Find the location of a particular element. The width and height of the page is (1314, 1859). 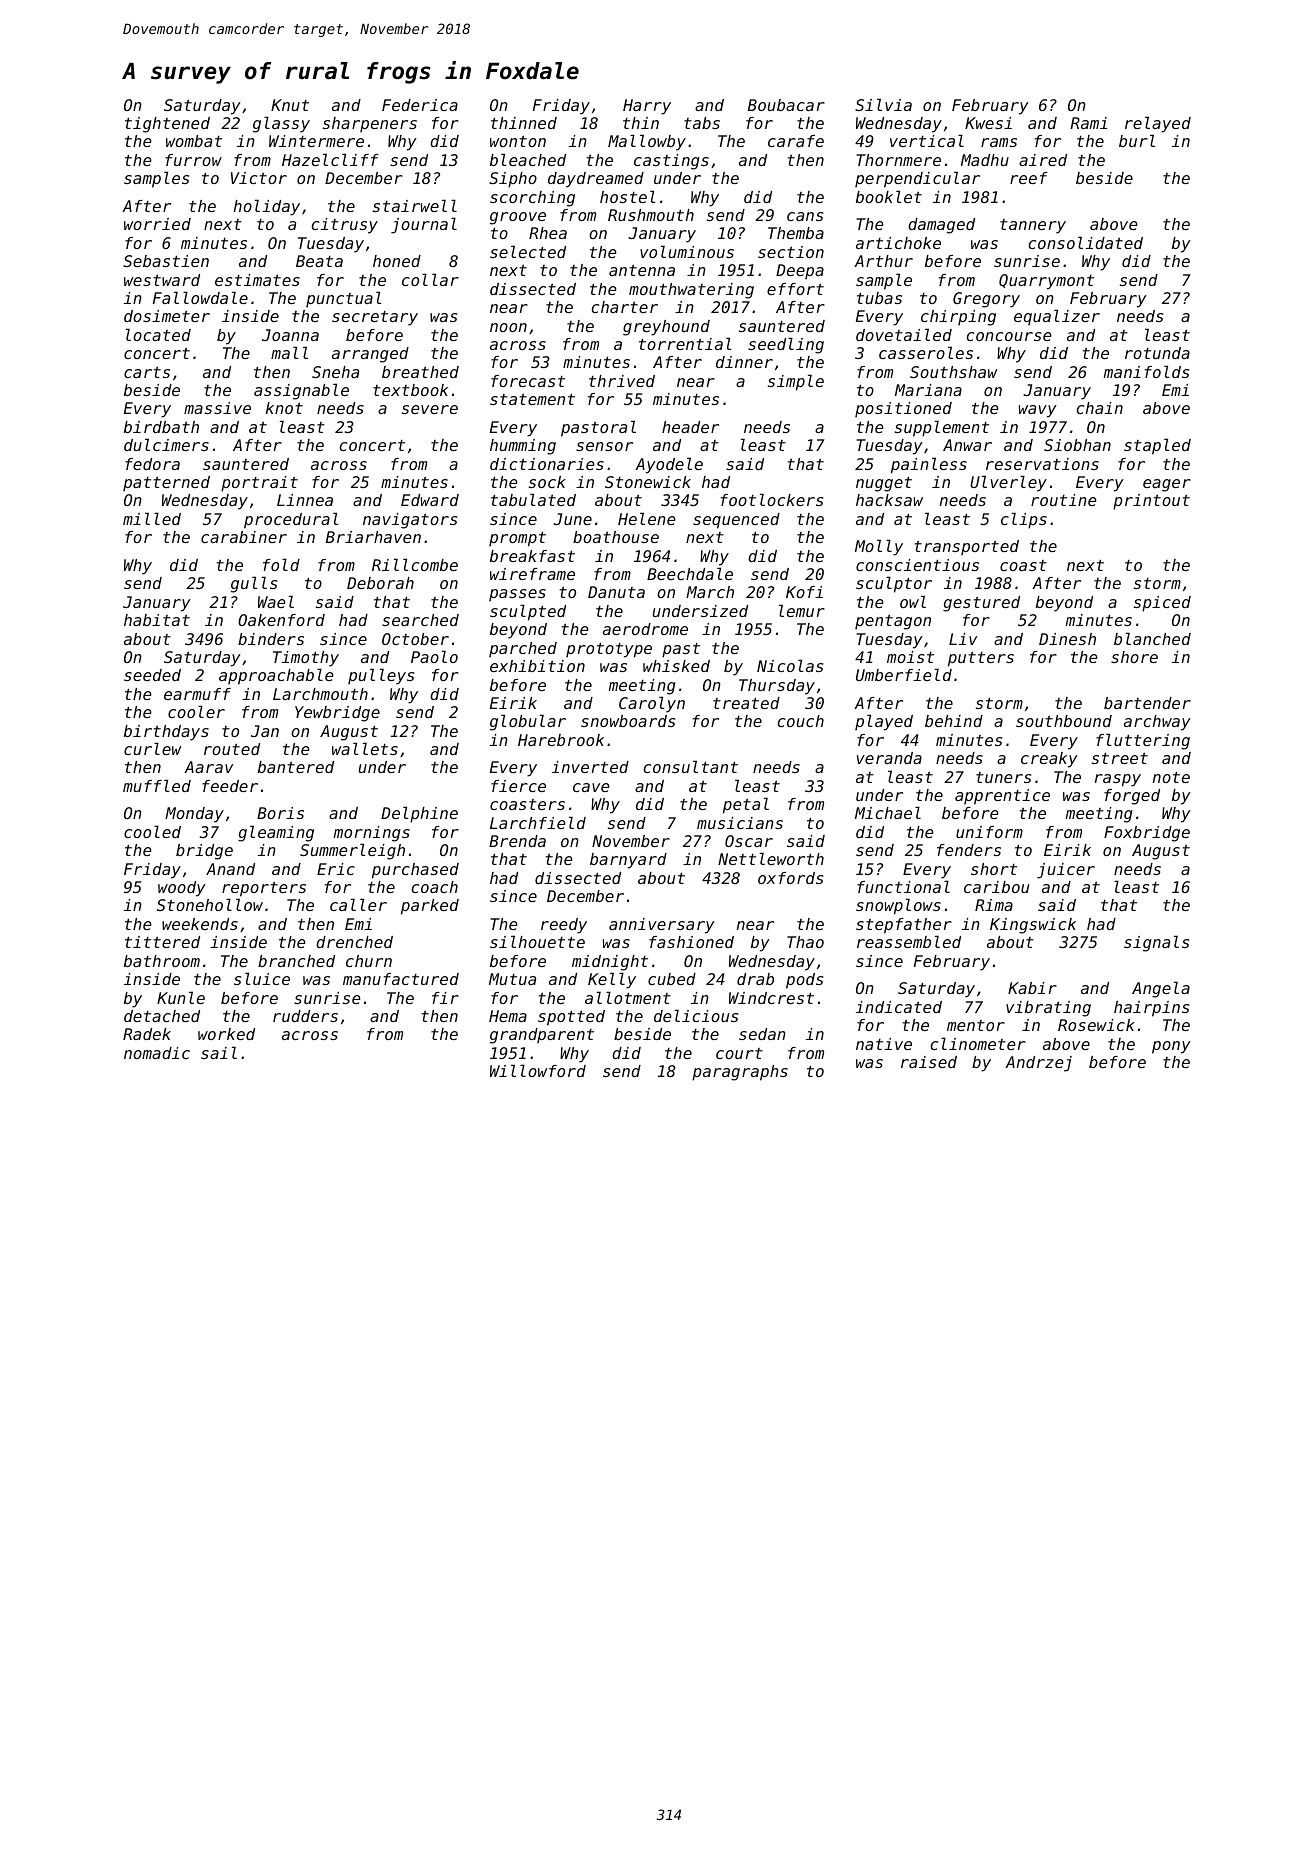

raised is located at coordinates (929, 1062).
